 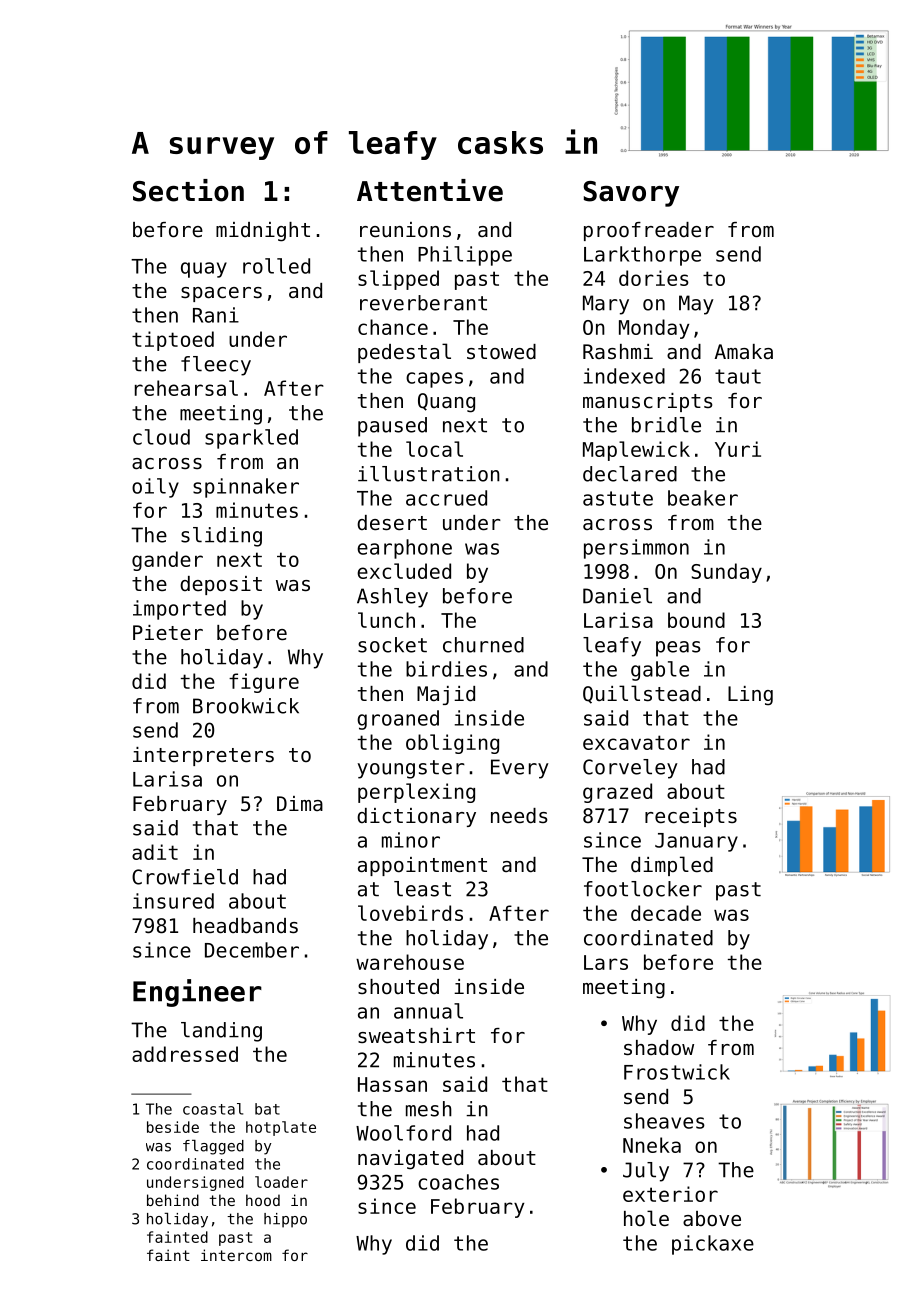 What do you see at coordinates (446, 498) in the image?
I see `accrued` at bounding box center [446, 498].
